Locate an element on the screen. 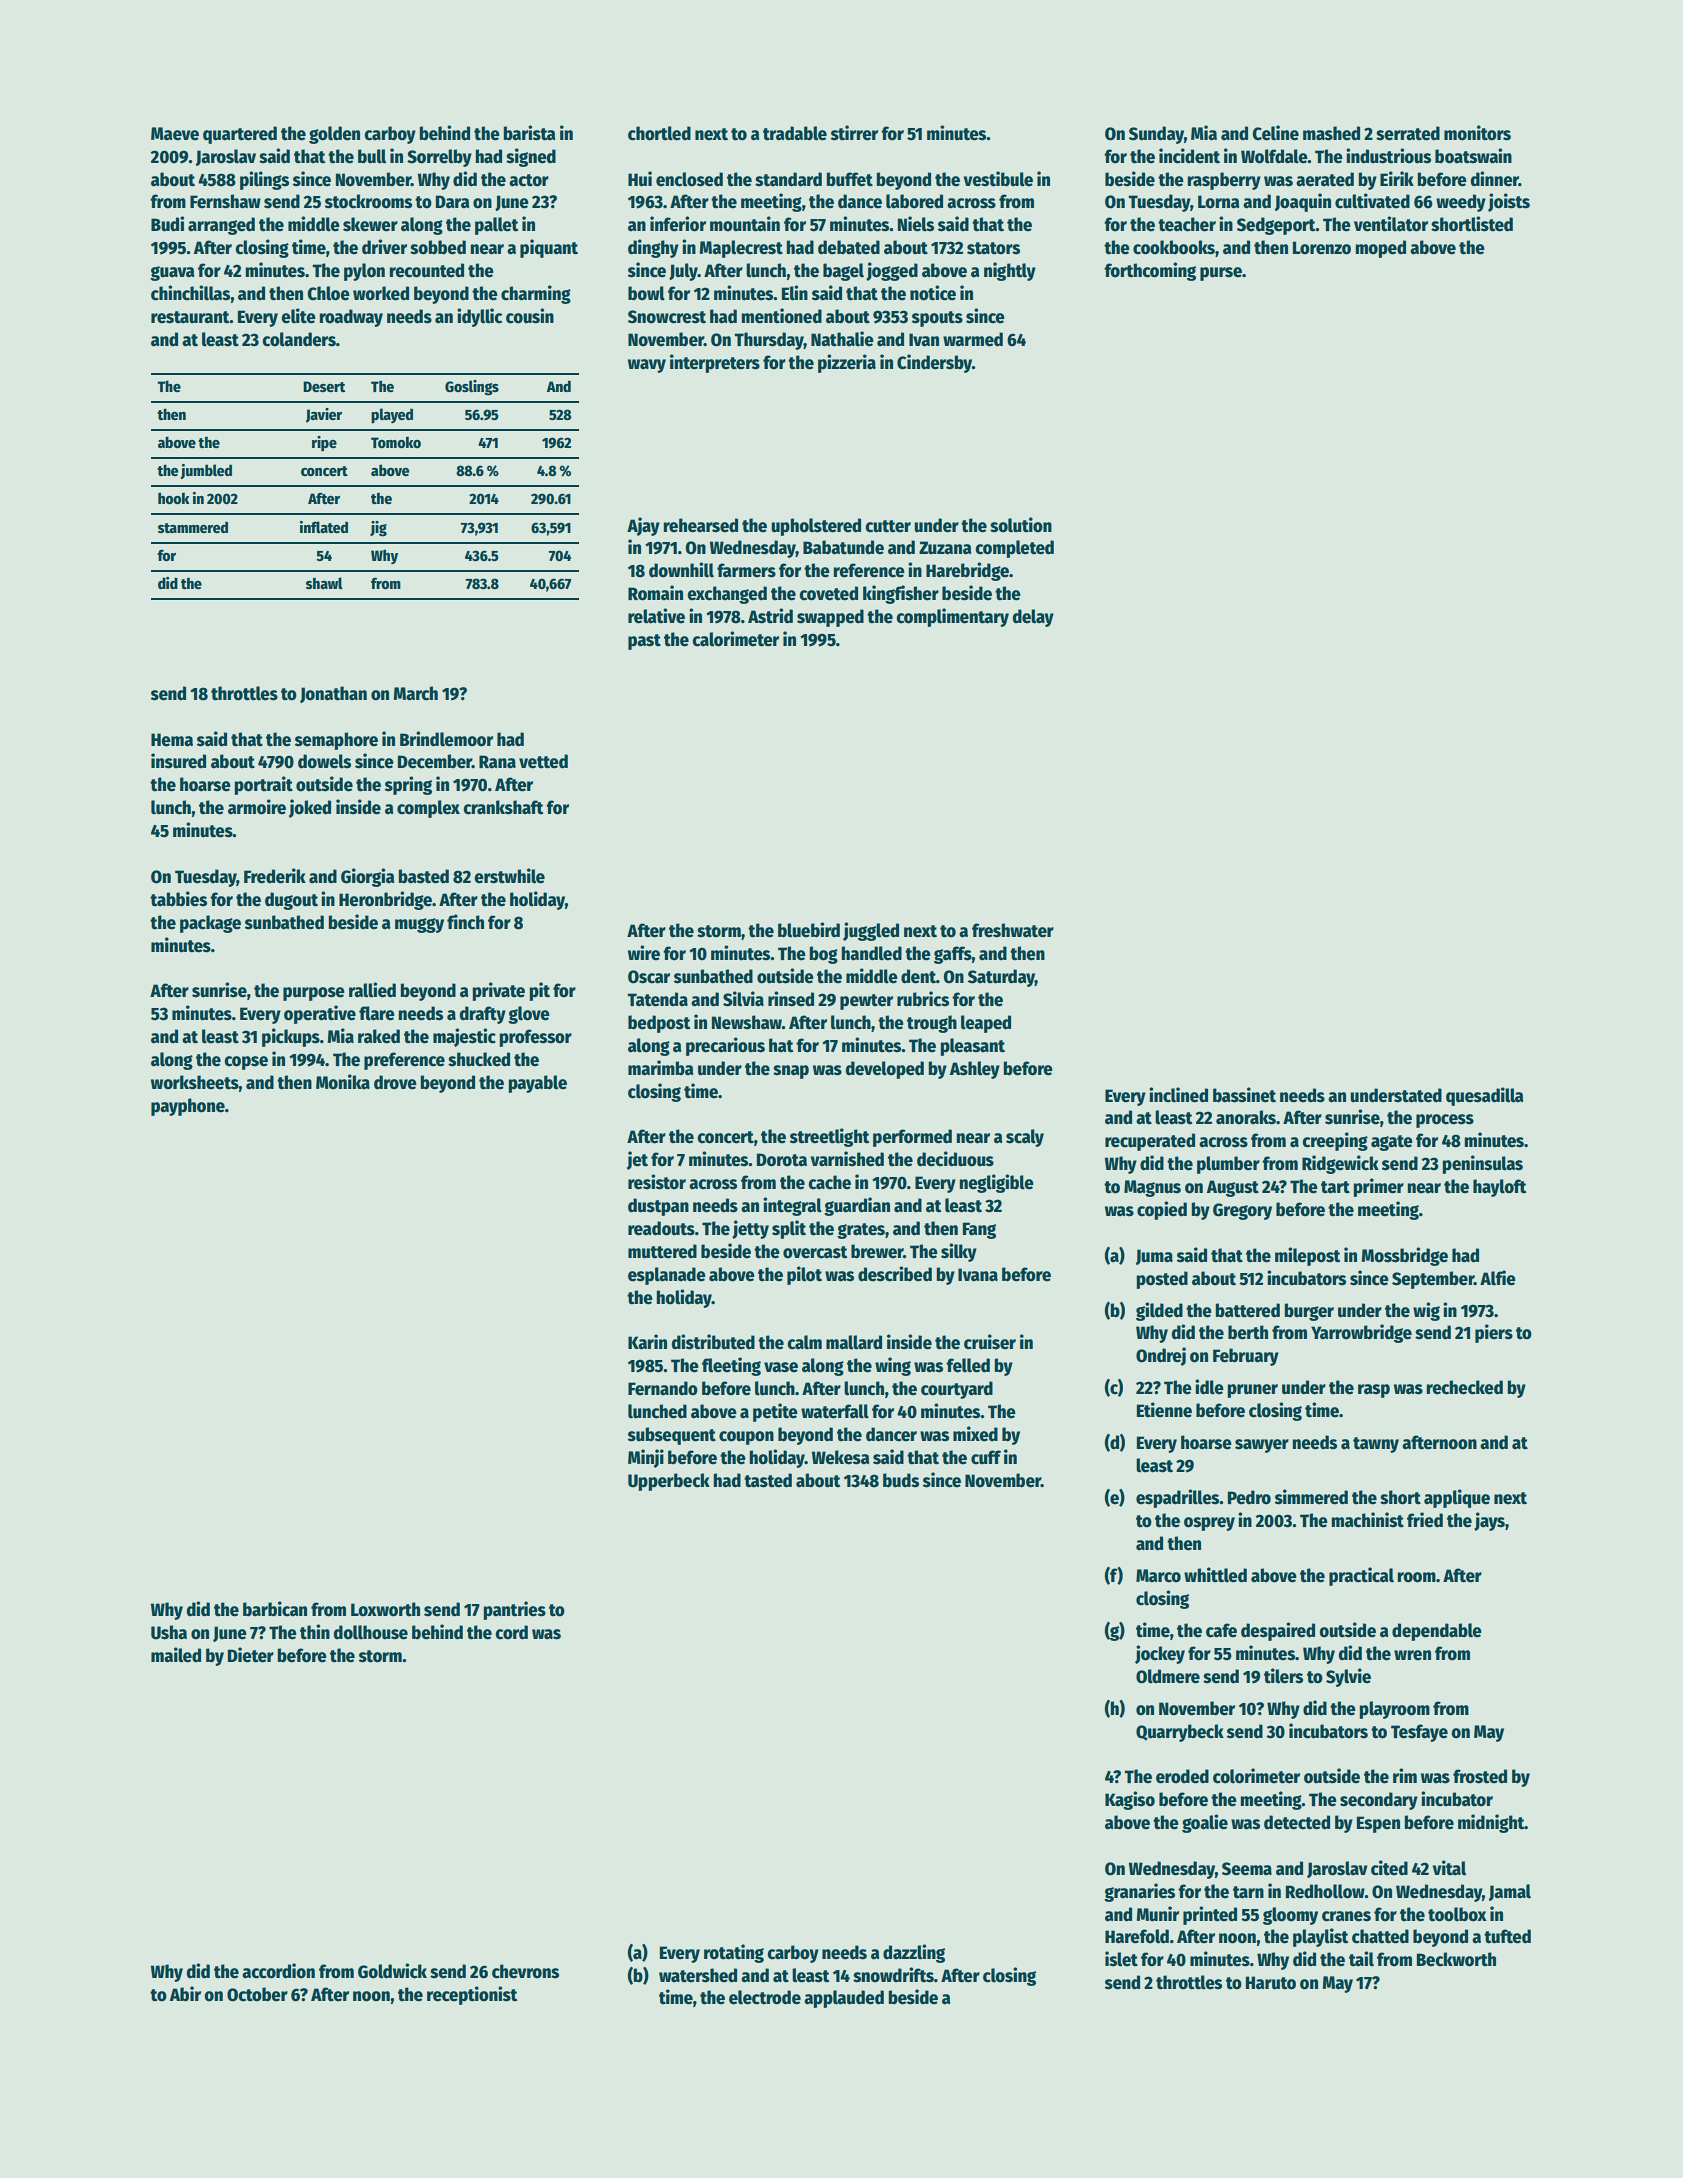  bedpost is located at coordinates (659, 1024).
